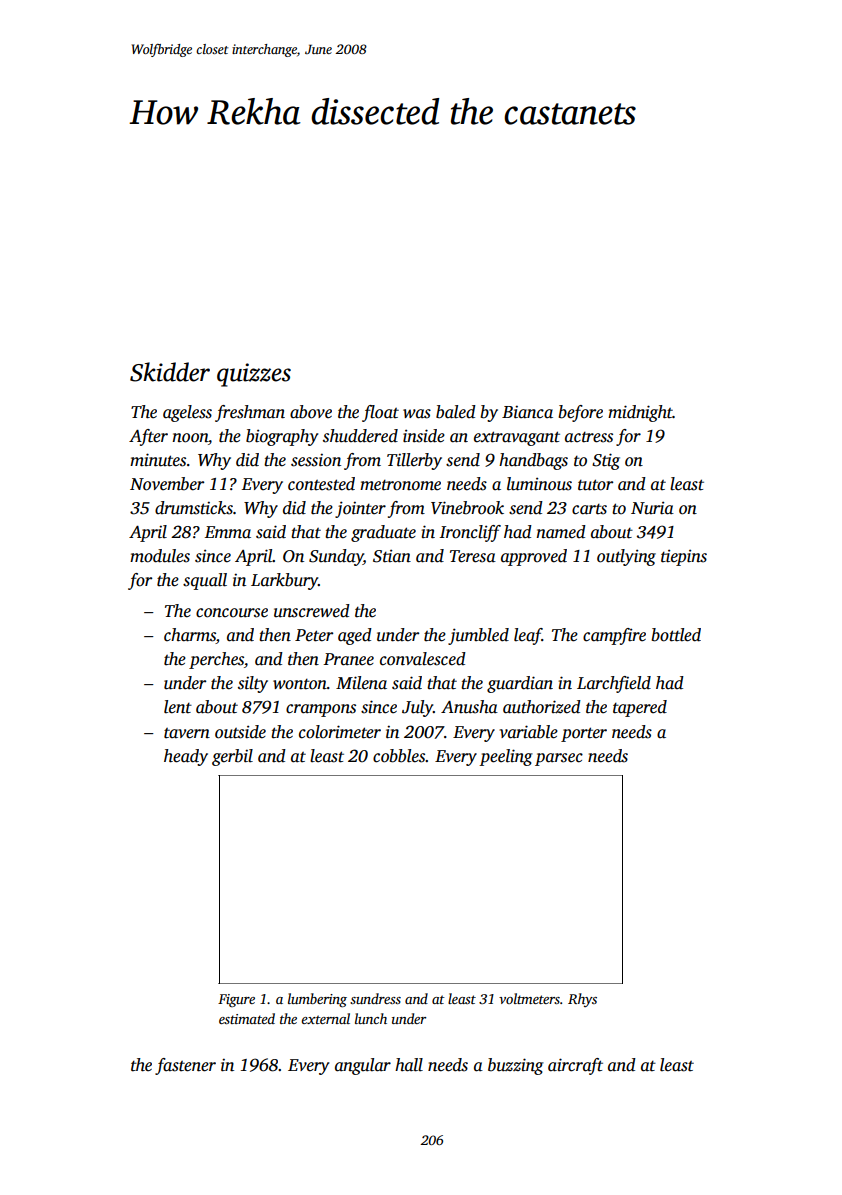 This screenshot has width=842, height=1195. Describe the element at coordinates (399, 756) in the screenshot. I see `cobbles` at that location.
